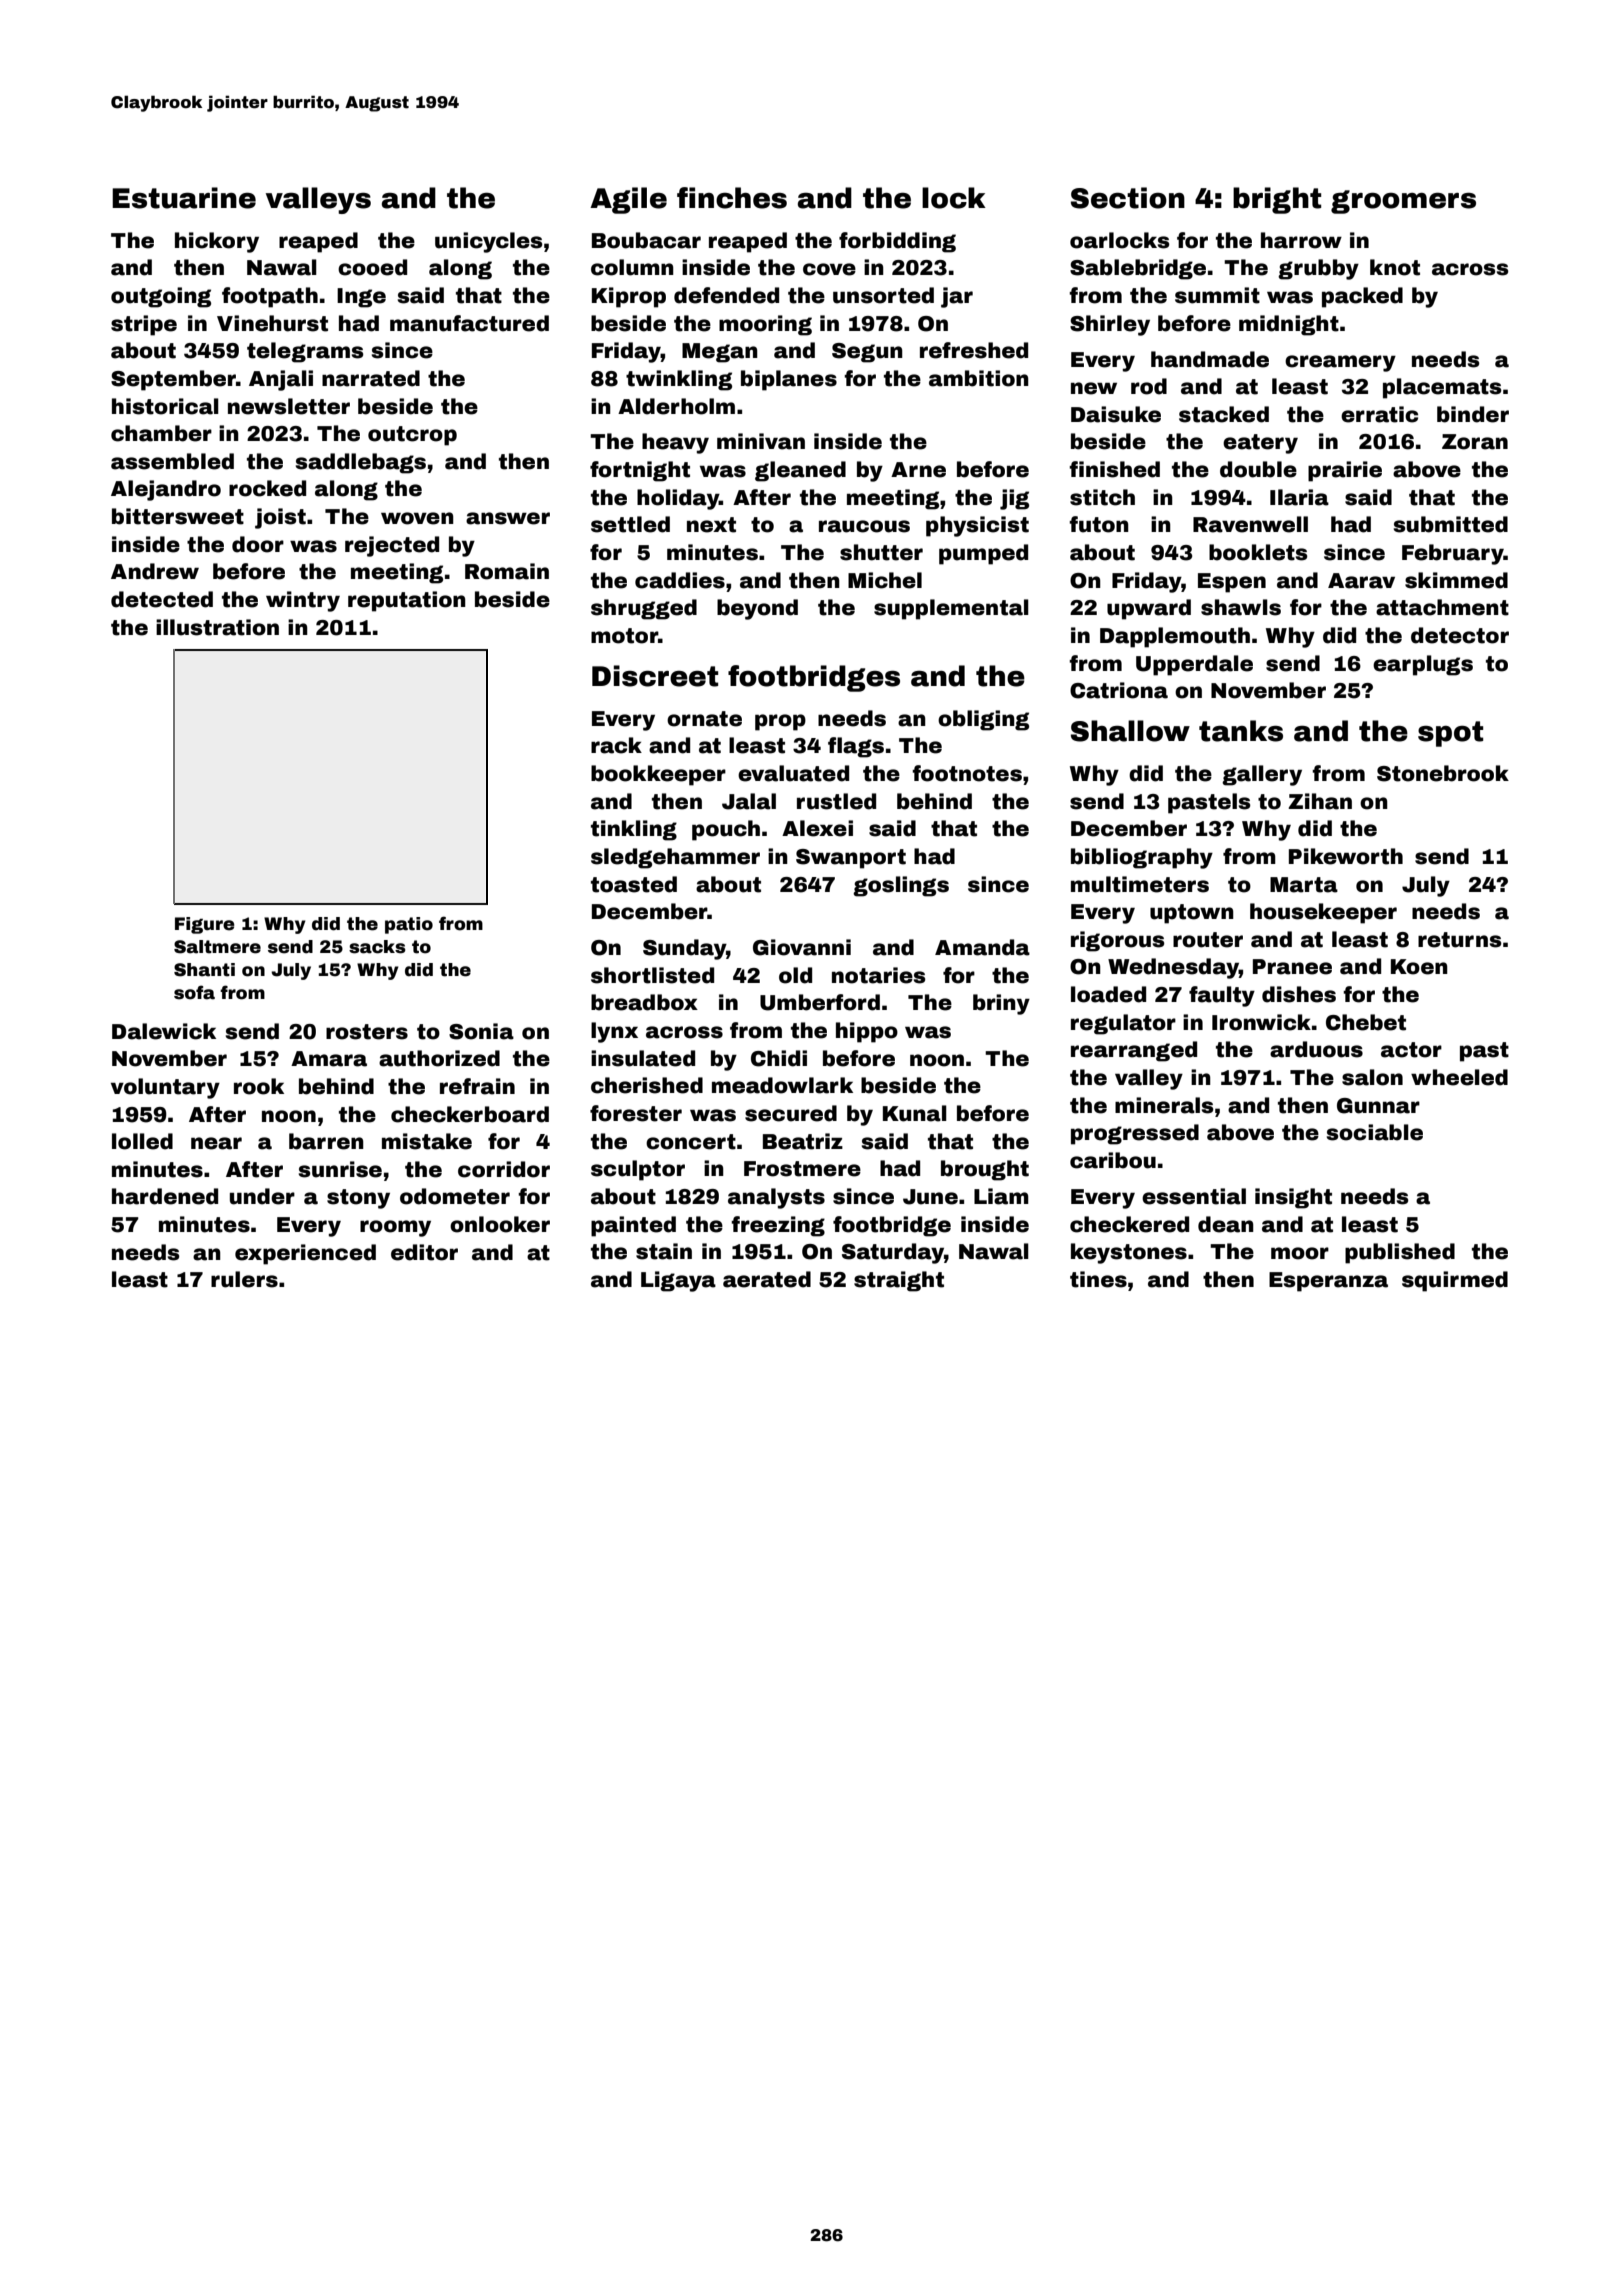 The width and height of the screenshot is (1620, 2292). Describe the element at coordinates (1134, 1051) in the screenshot. I see `rearranged` at that location.
